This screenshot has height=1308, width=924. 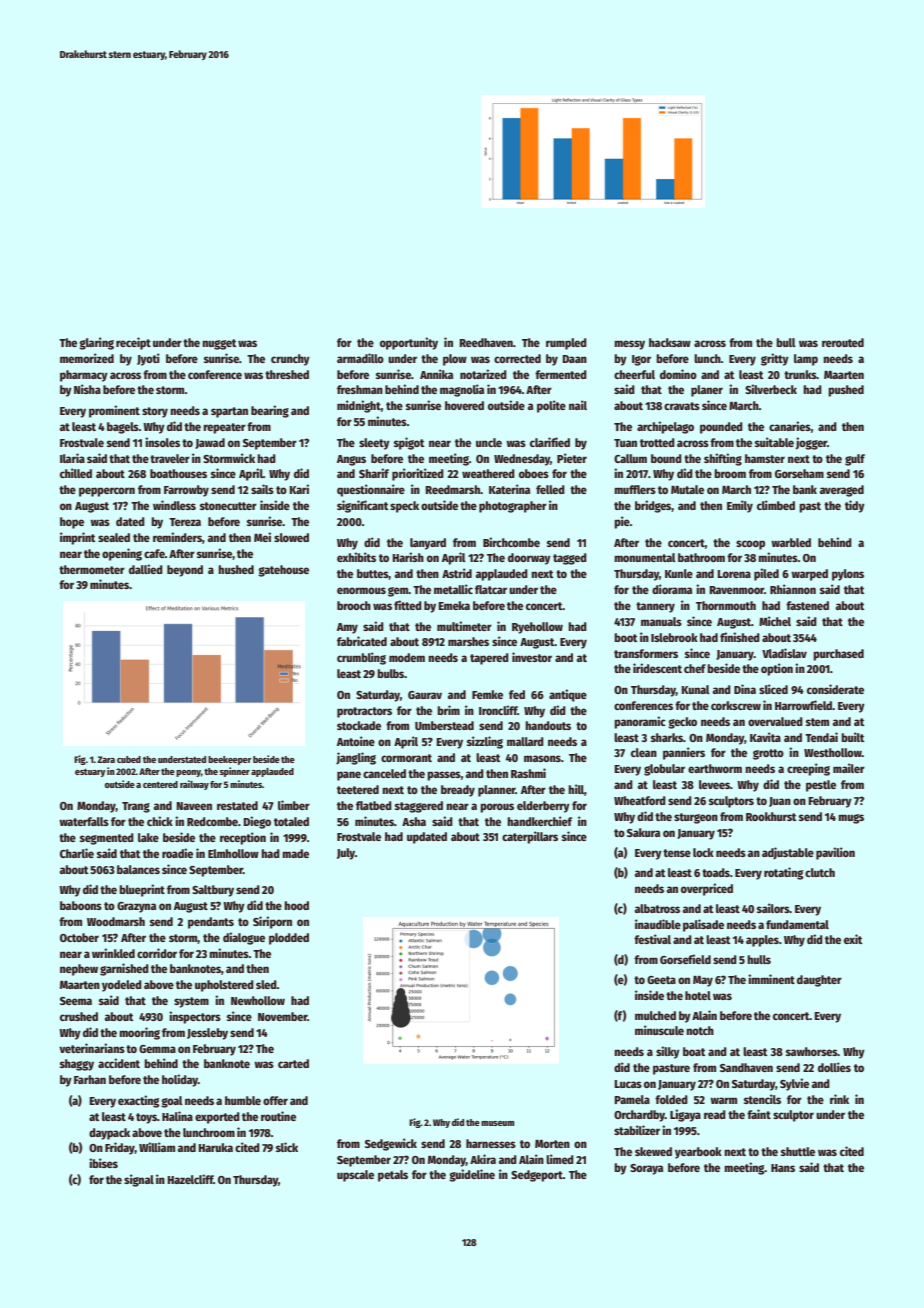 What do you see at coordinates (716, 872) in the screenshot?
I see `toads` at bounding box center [716, 872].
